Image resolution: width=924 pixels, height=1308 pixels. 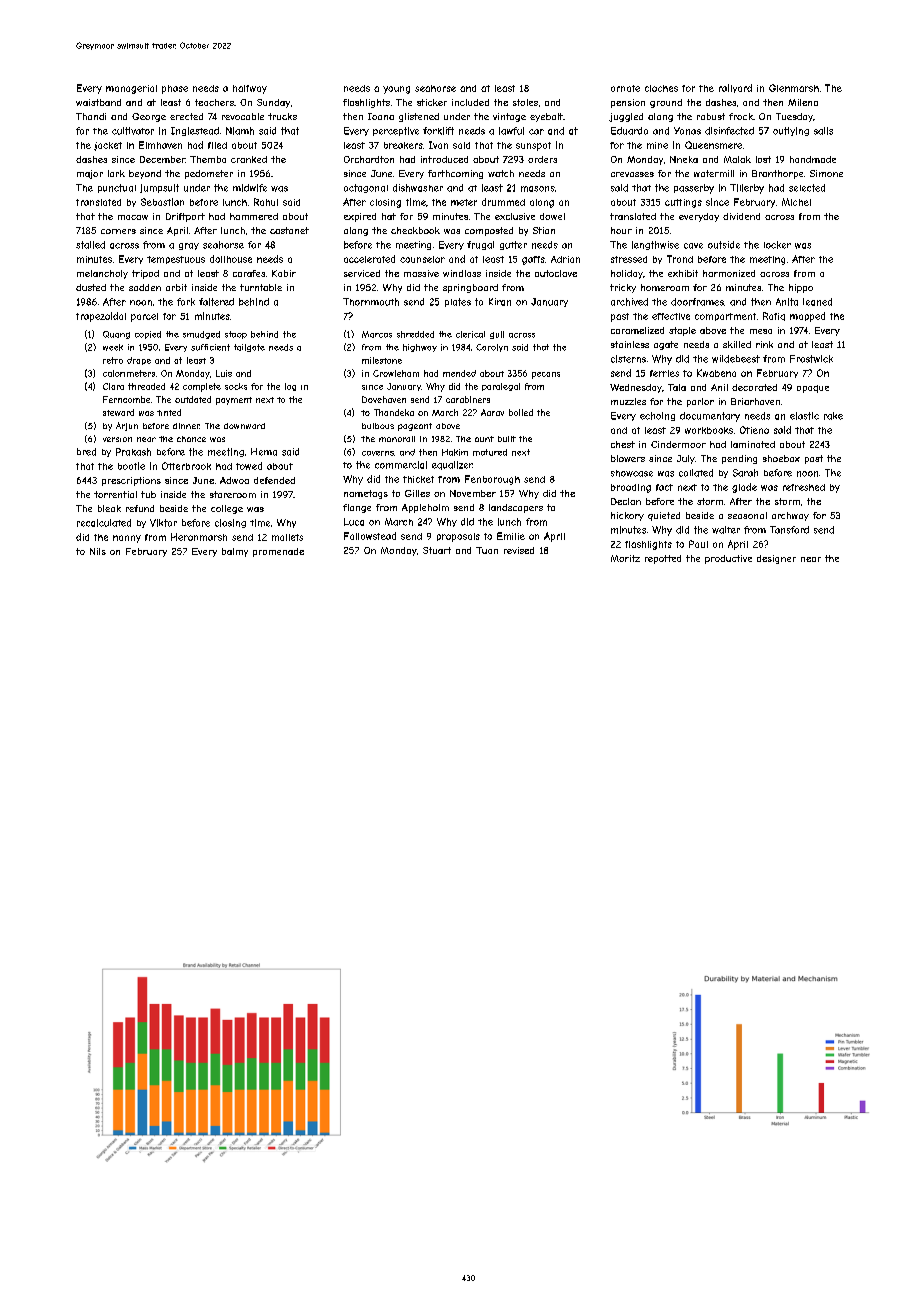 What do you see at coordinates (625, 558) in the screenshot?
I see `Moritz` at bounding box center [625, 558].
